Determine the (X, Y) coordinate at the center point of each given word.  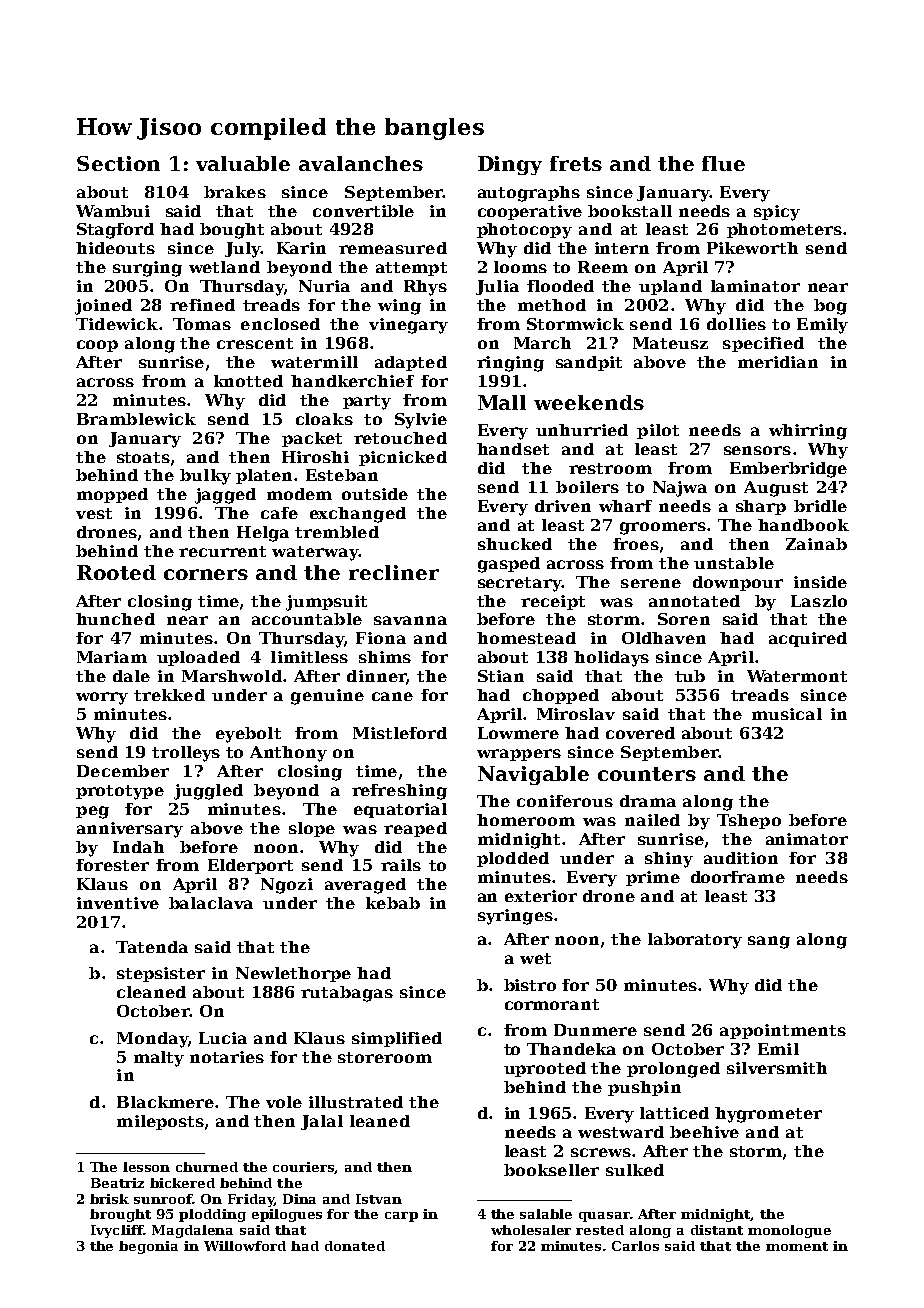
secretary (519, 584)
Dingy (510, 165)
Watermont (797, 676)
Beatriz (117, 1183)
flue (723, 163)
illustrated (356, 1102)
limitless (309, 657)
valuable (243, 163)
